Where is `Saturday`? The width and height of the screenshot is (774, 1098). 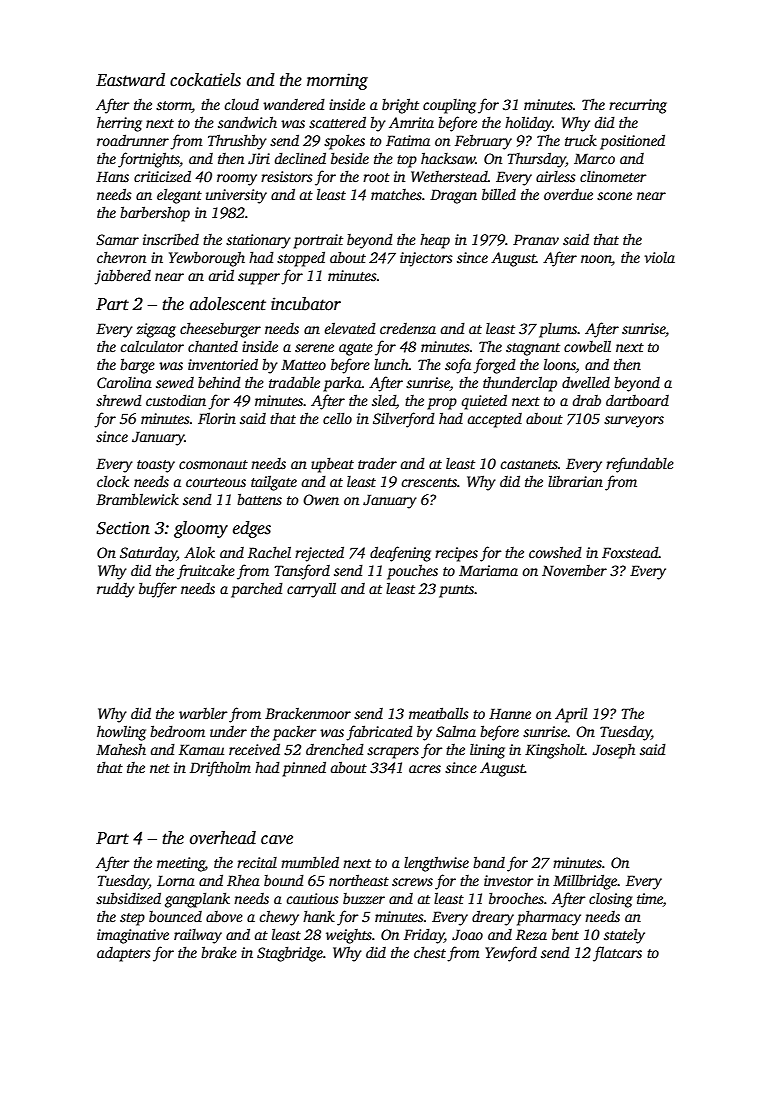 Saturday is located at coordinates (148, 554).
